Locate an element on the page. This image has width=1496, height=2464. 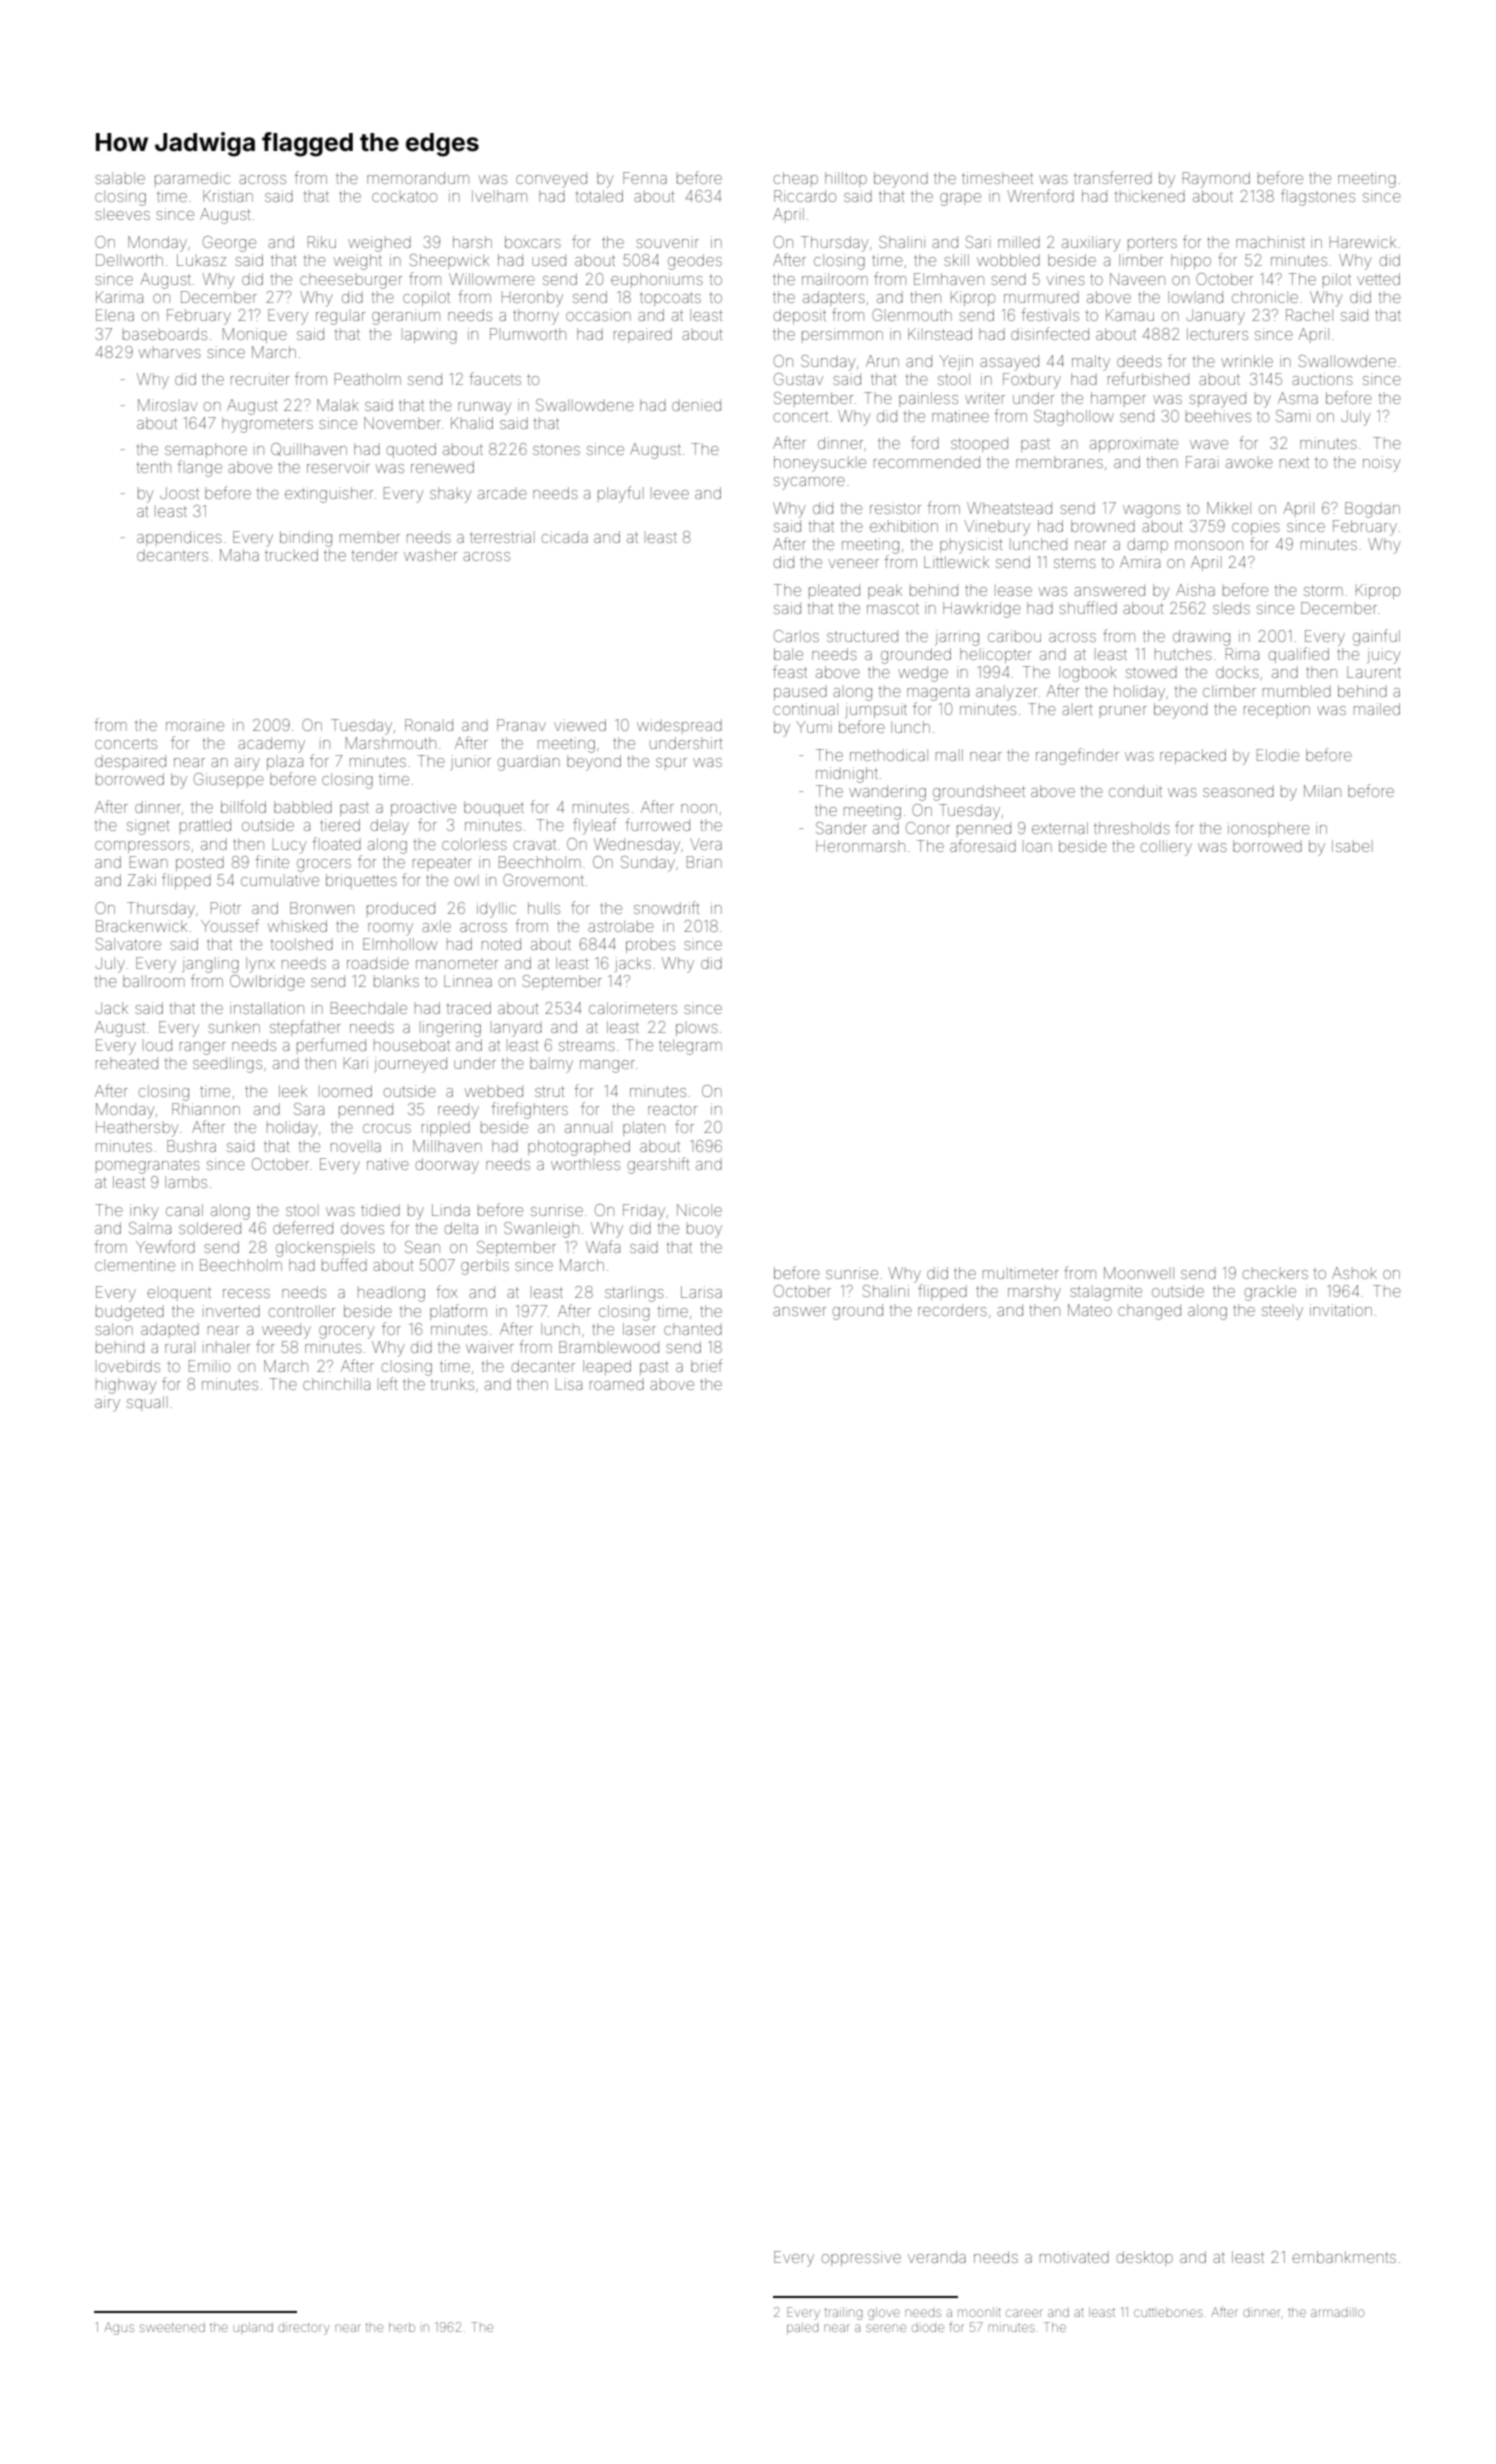
logbook is located at coordinates (1088, 674).
